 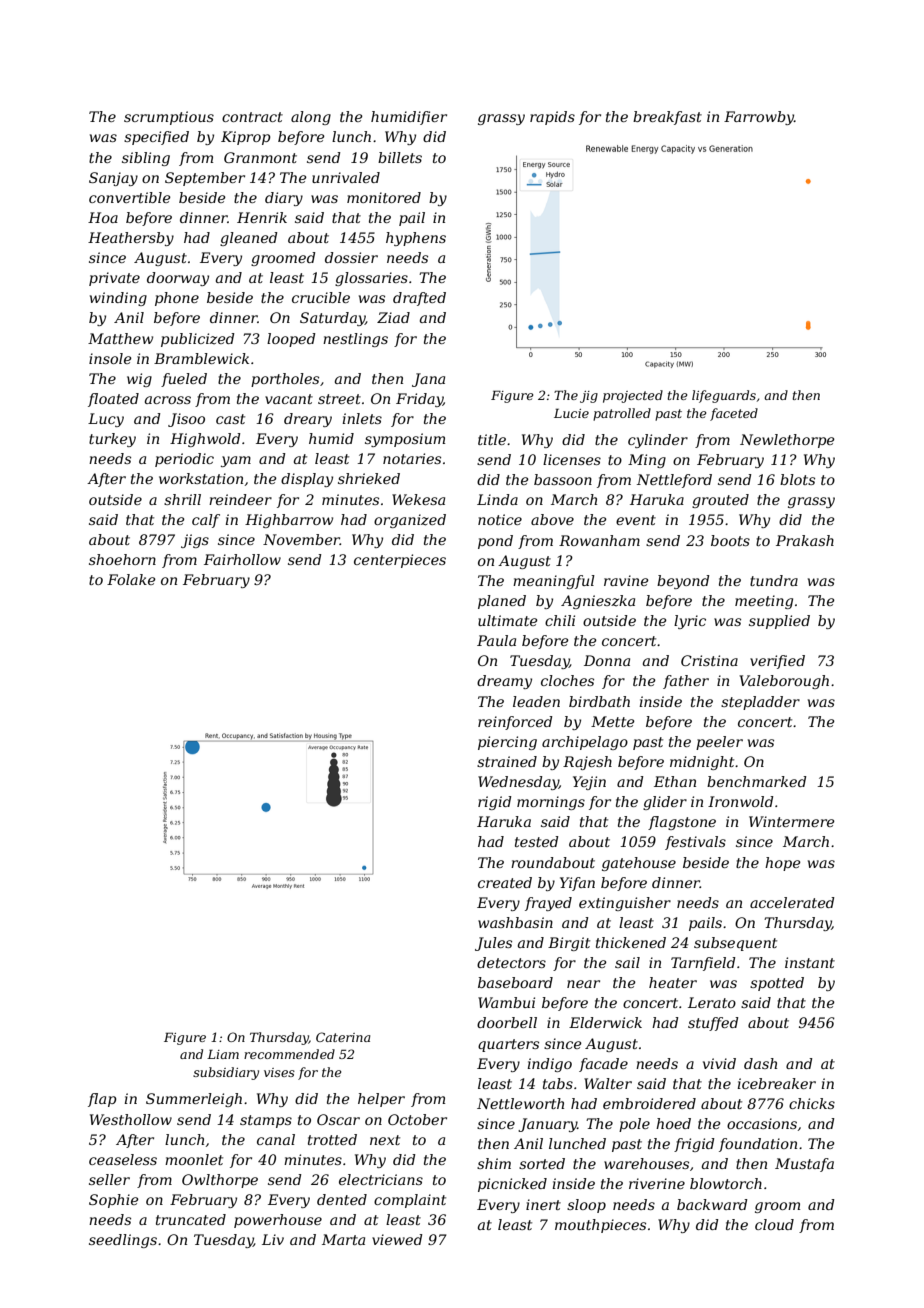 I want to click on Nettleworth, so click(x=520, y=1103).
